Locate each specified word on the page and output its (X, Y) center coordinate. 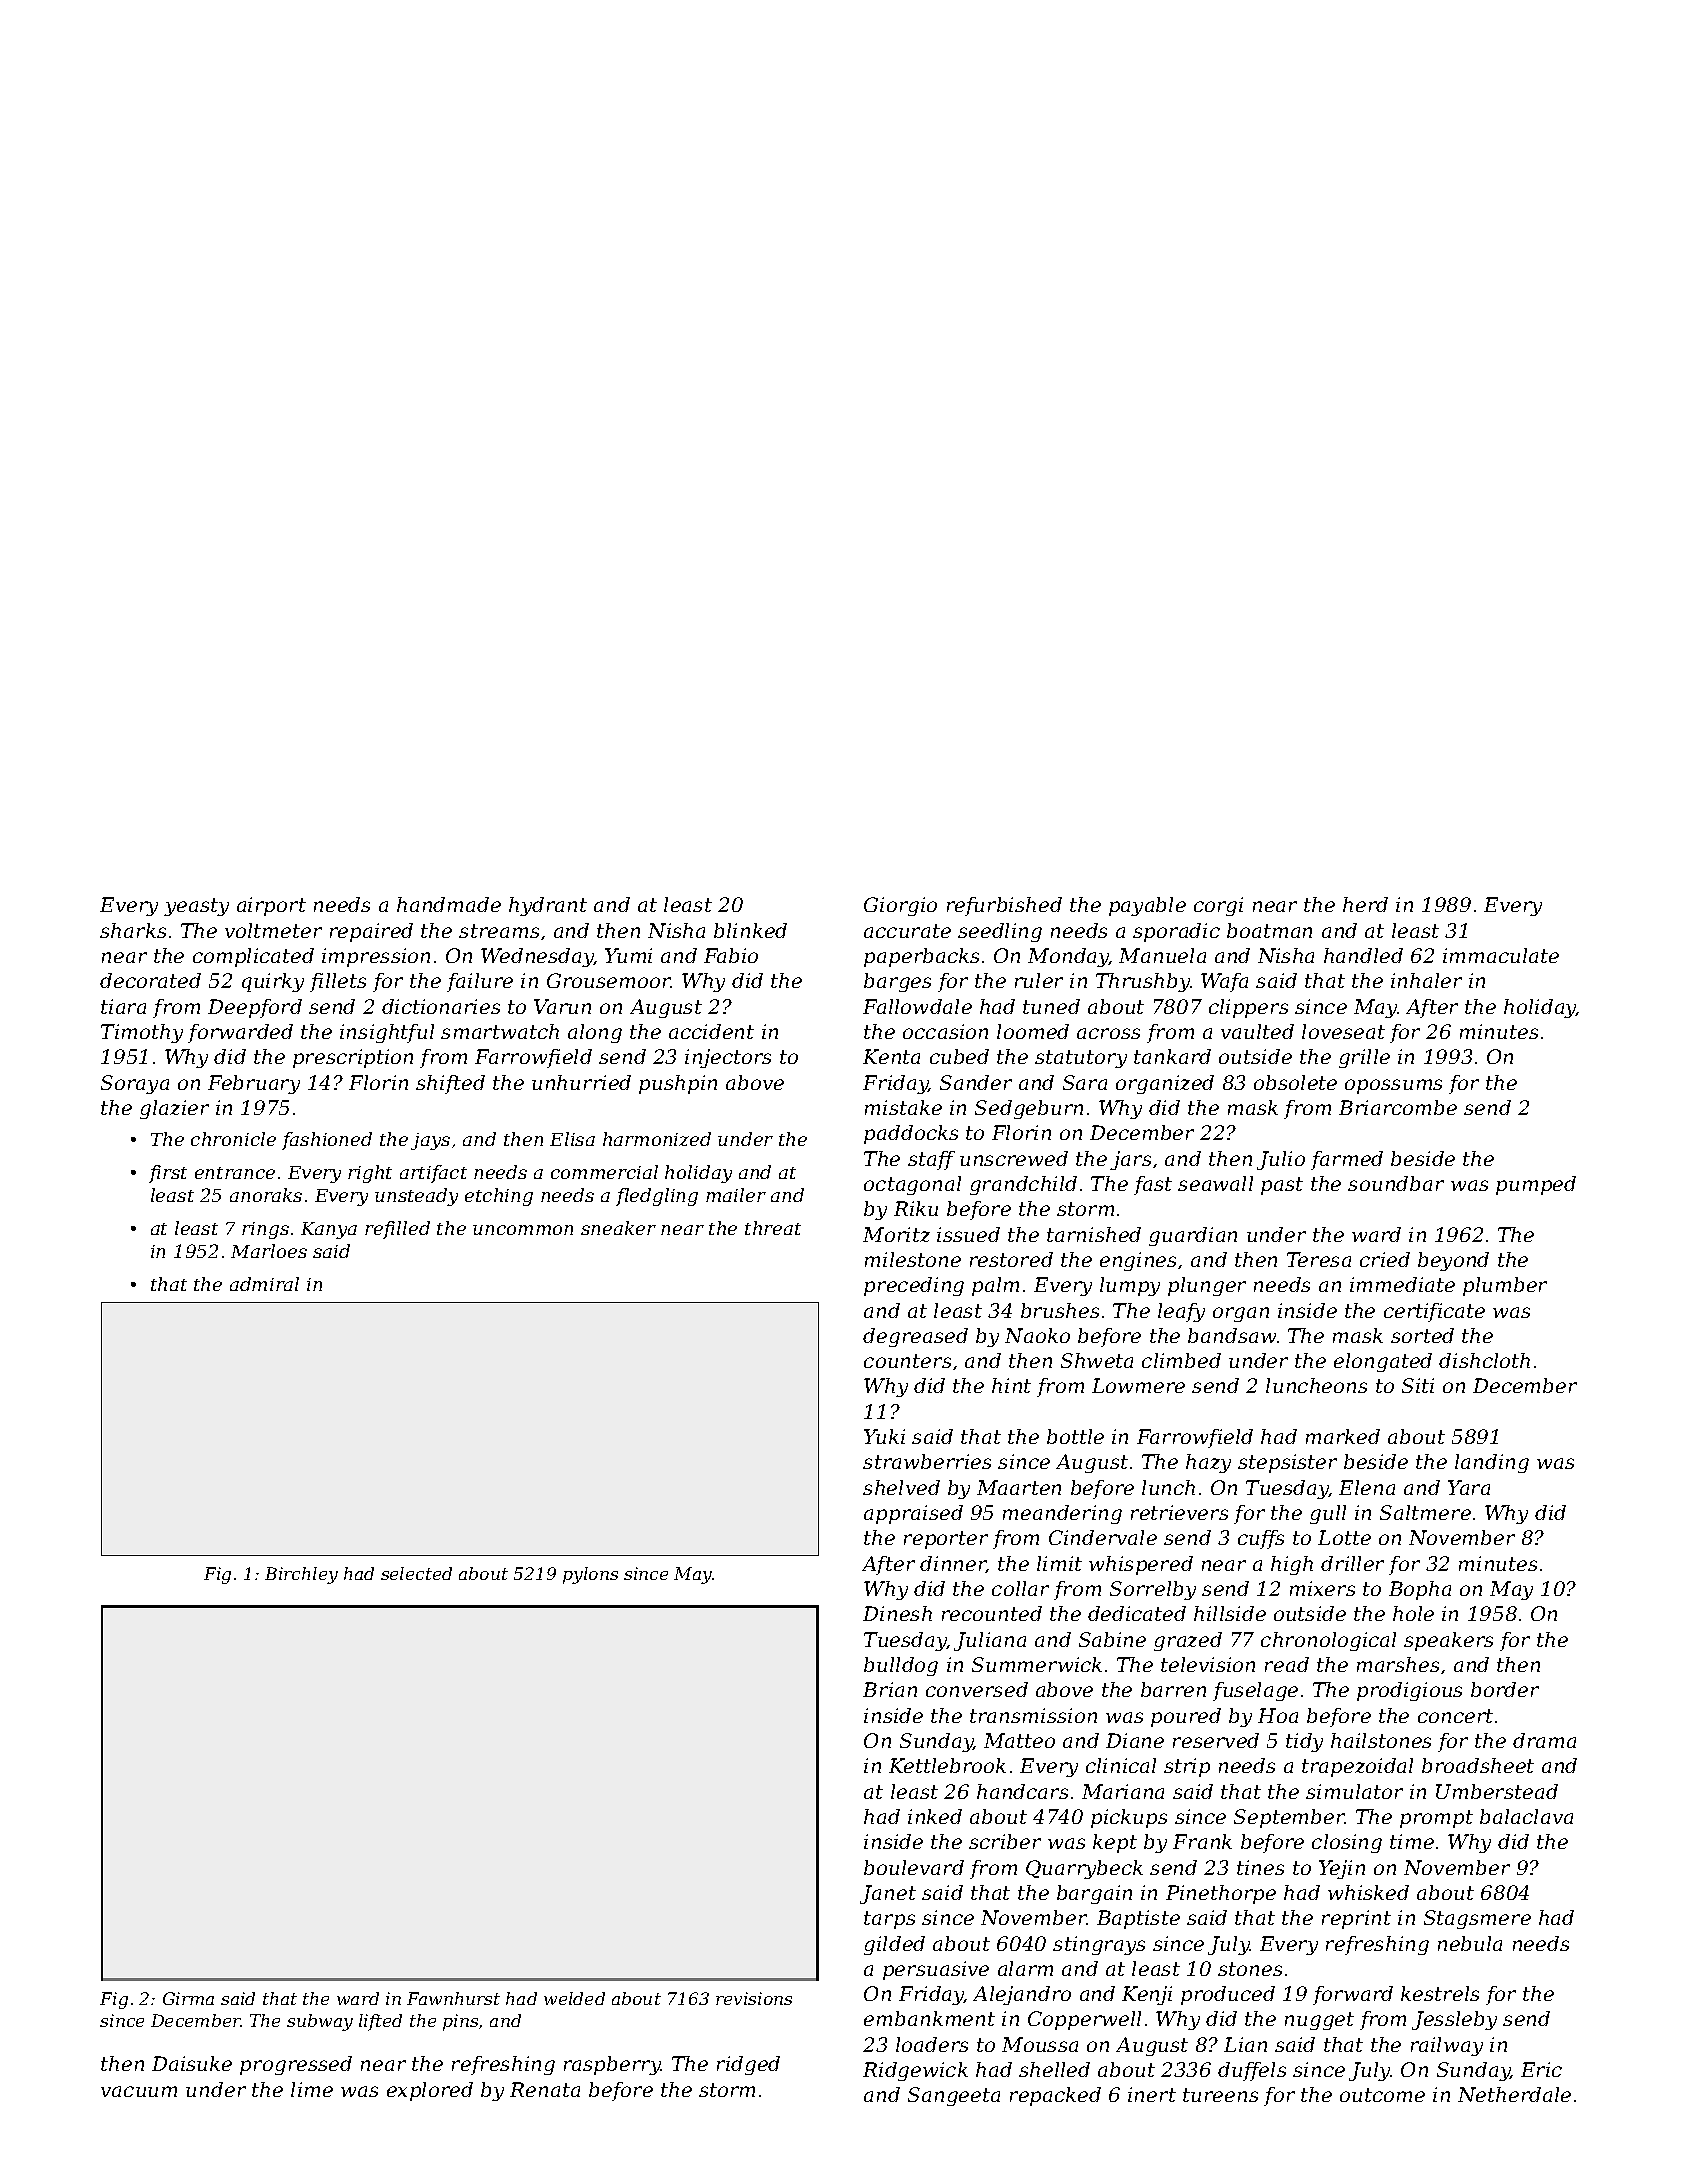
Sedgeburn (1029, 1109)
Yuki (884, 1436)
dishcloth (1484, 1360)
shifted (450, 1084)
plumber (1505, 1286)
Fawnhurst (453, 1998)
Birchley (301, 1575)
